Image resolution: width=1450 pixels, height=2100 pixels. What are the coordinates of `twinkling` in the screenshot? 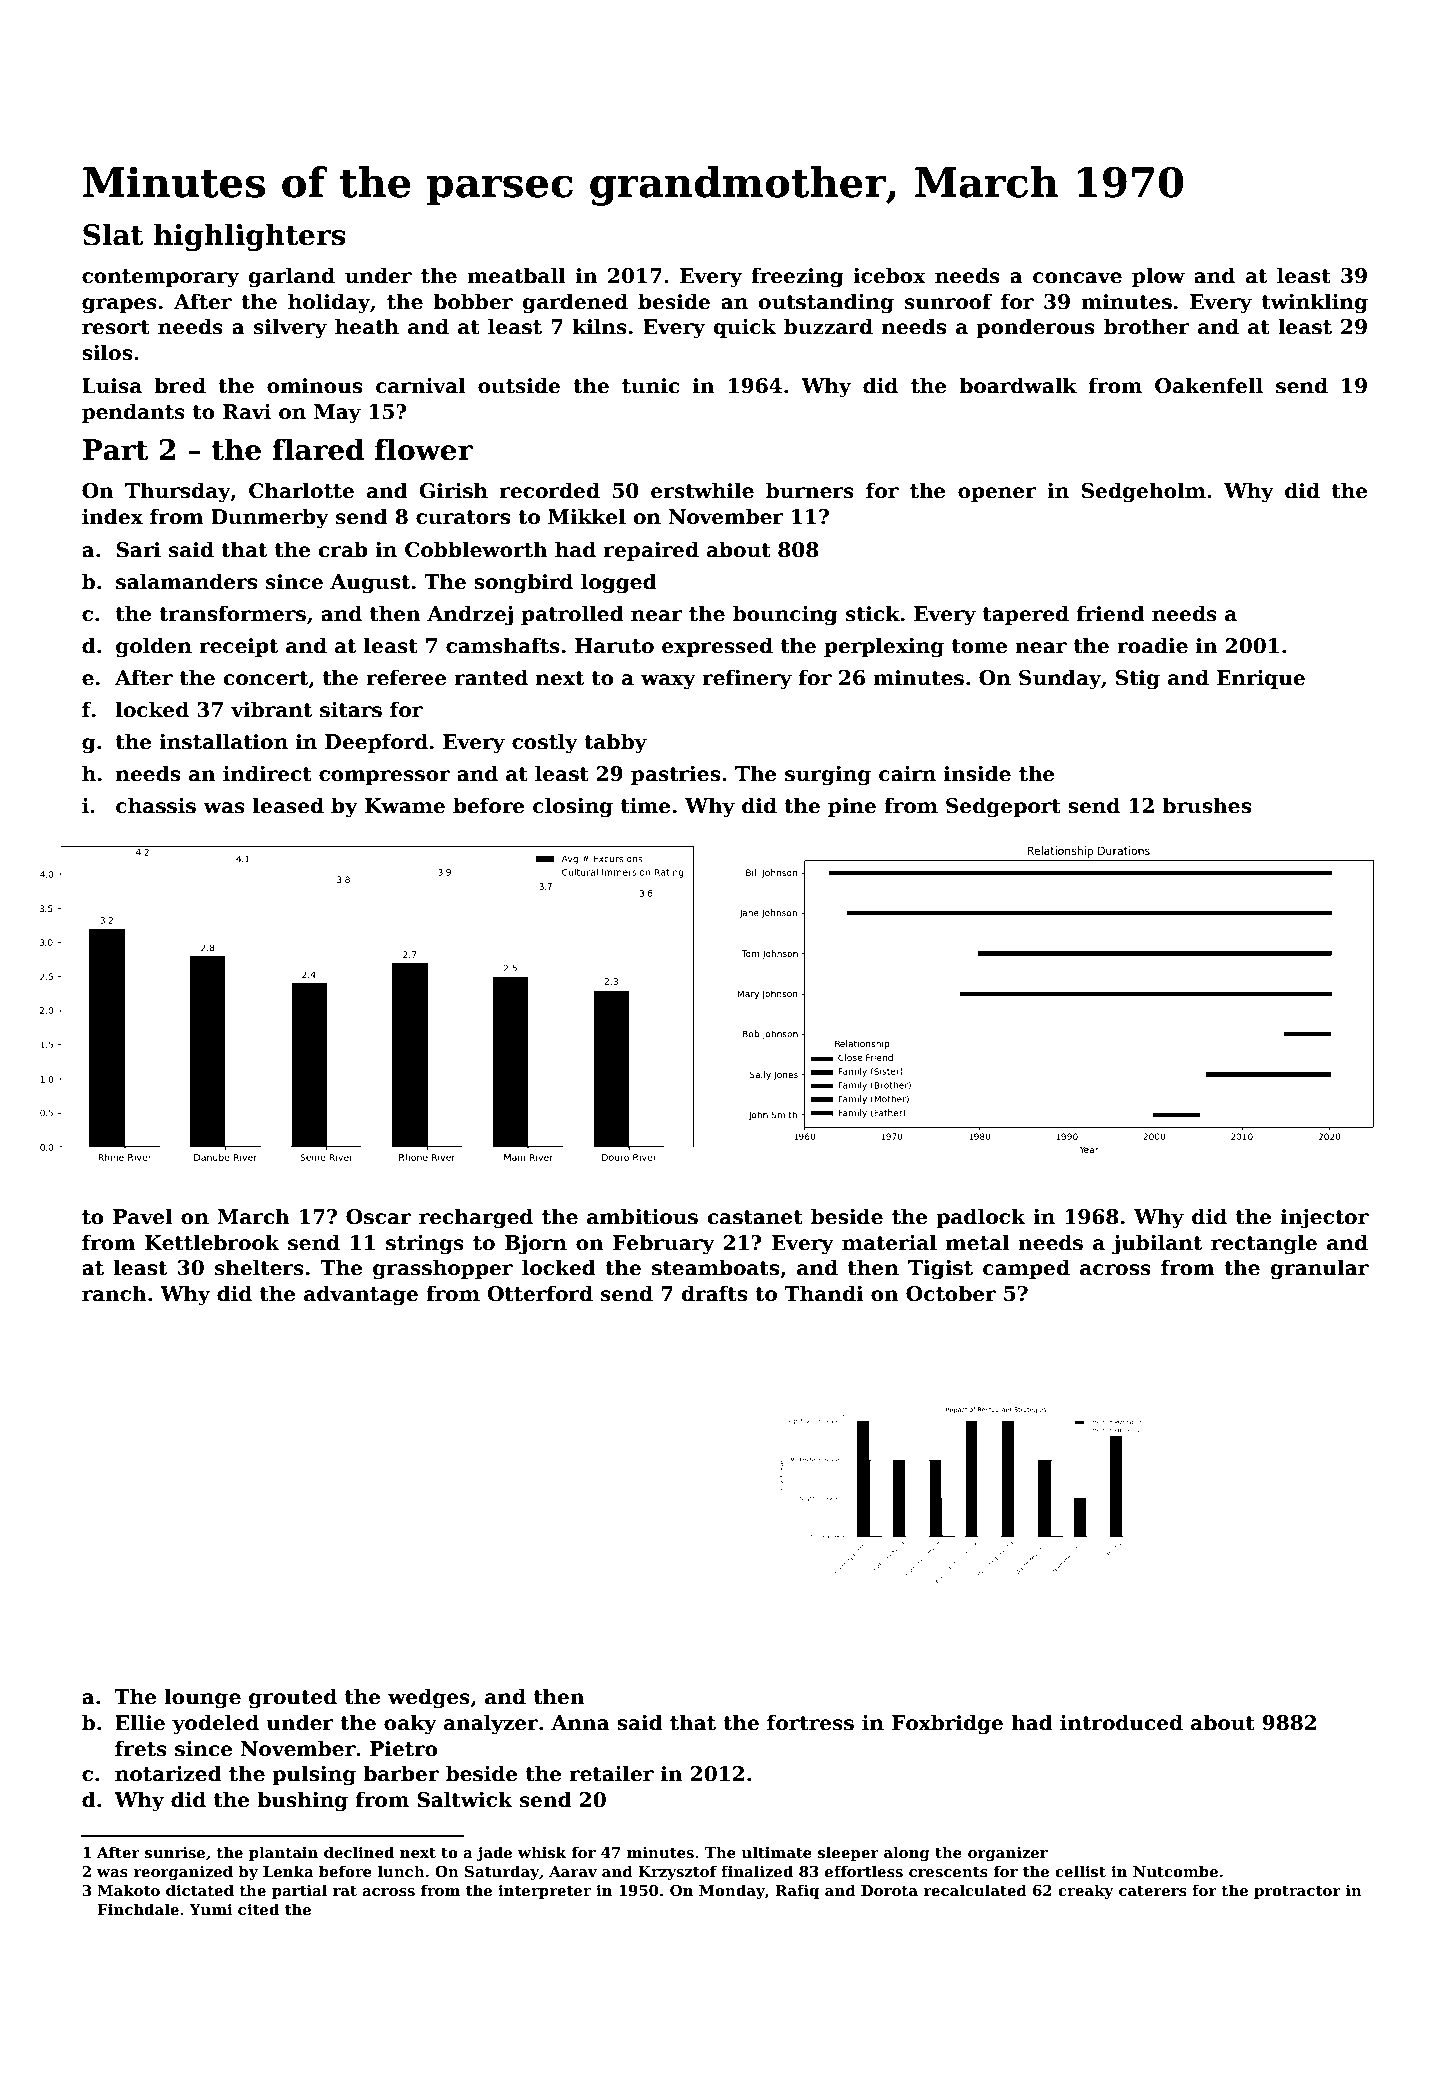 It's located at (1315, 303).
